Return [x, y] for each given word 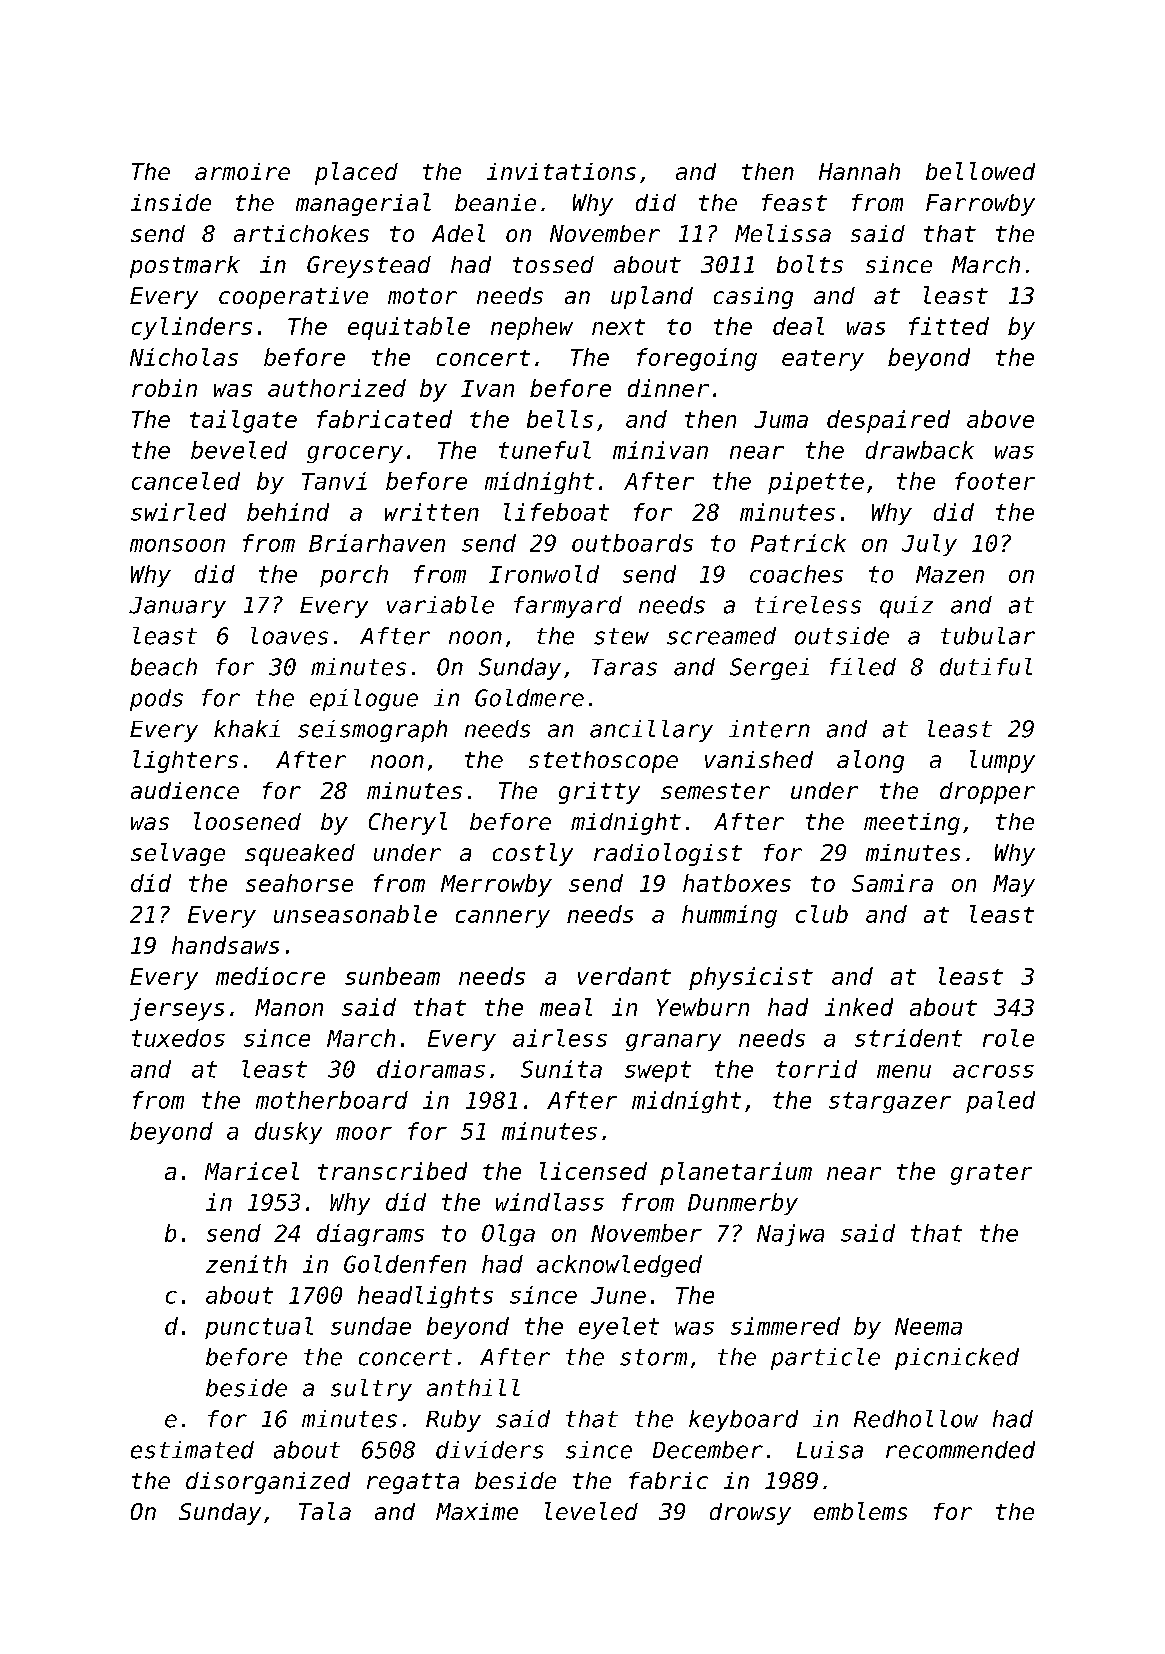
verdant [624, 976]
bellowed [980, 171]
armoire [242, 171]
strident [908, 1038]
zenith [246, 1264]
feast [794, 202]
